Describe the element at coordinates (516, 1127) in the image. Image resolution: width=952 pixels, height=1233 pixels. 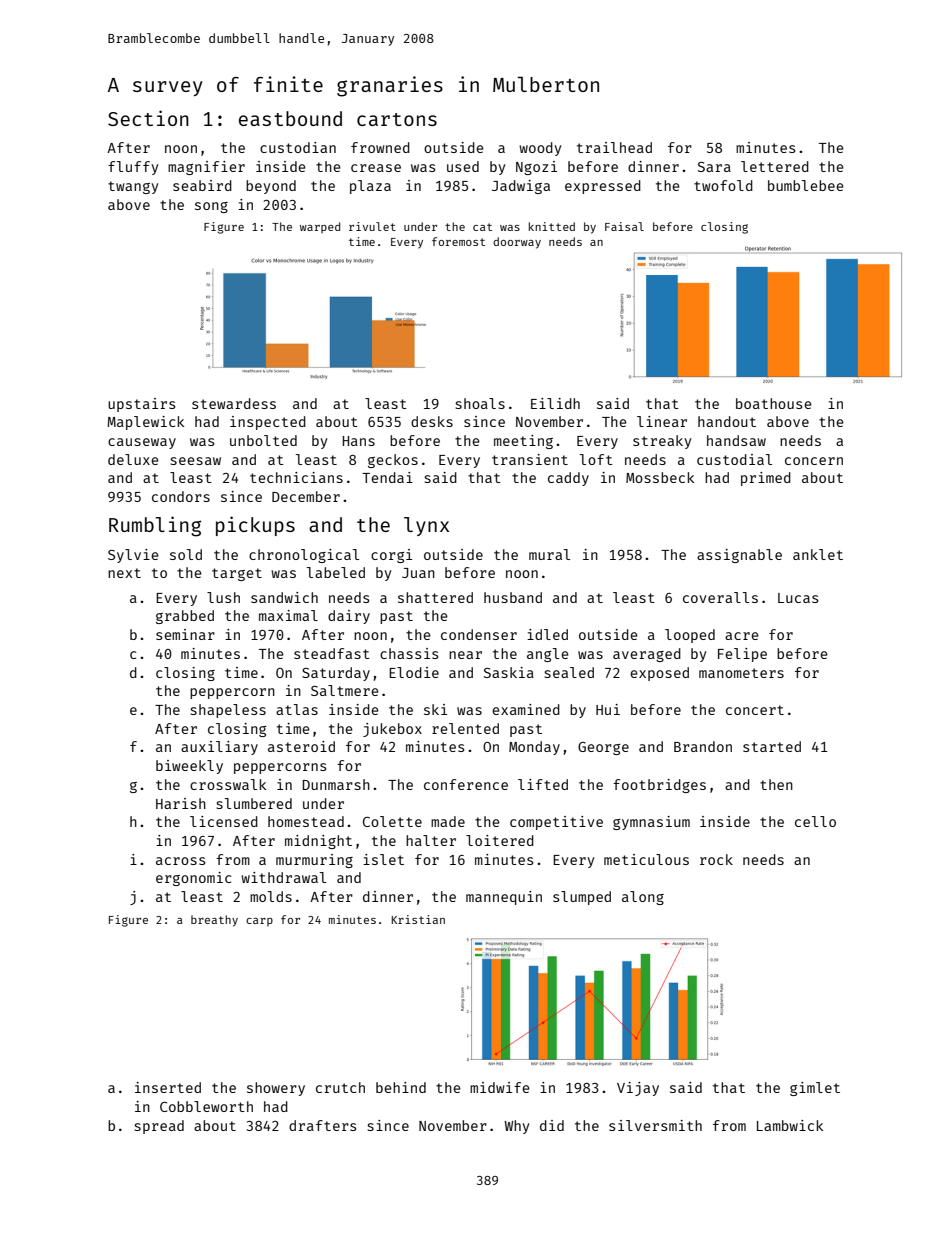
I see `Why` at that location.
